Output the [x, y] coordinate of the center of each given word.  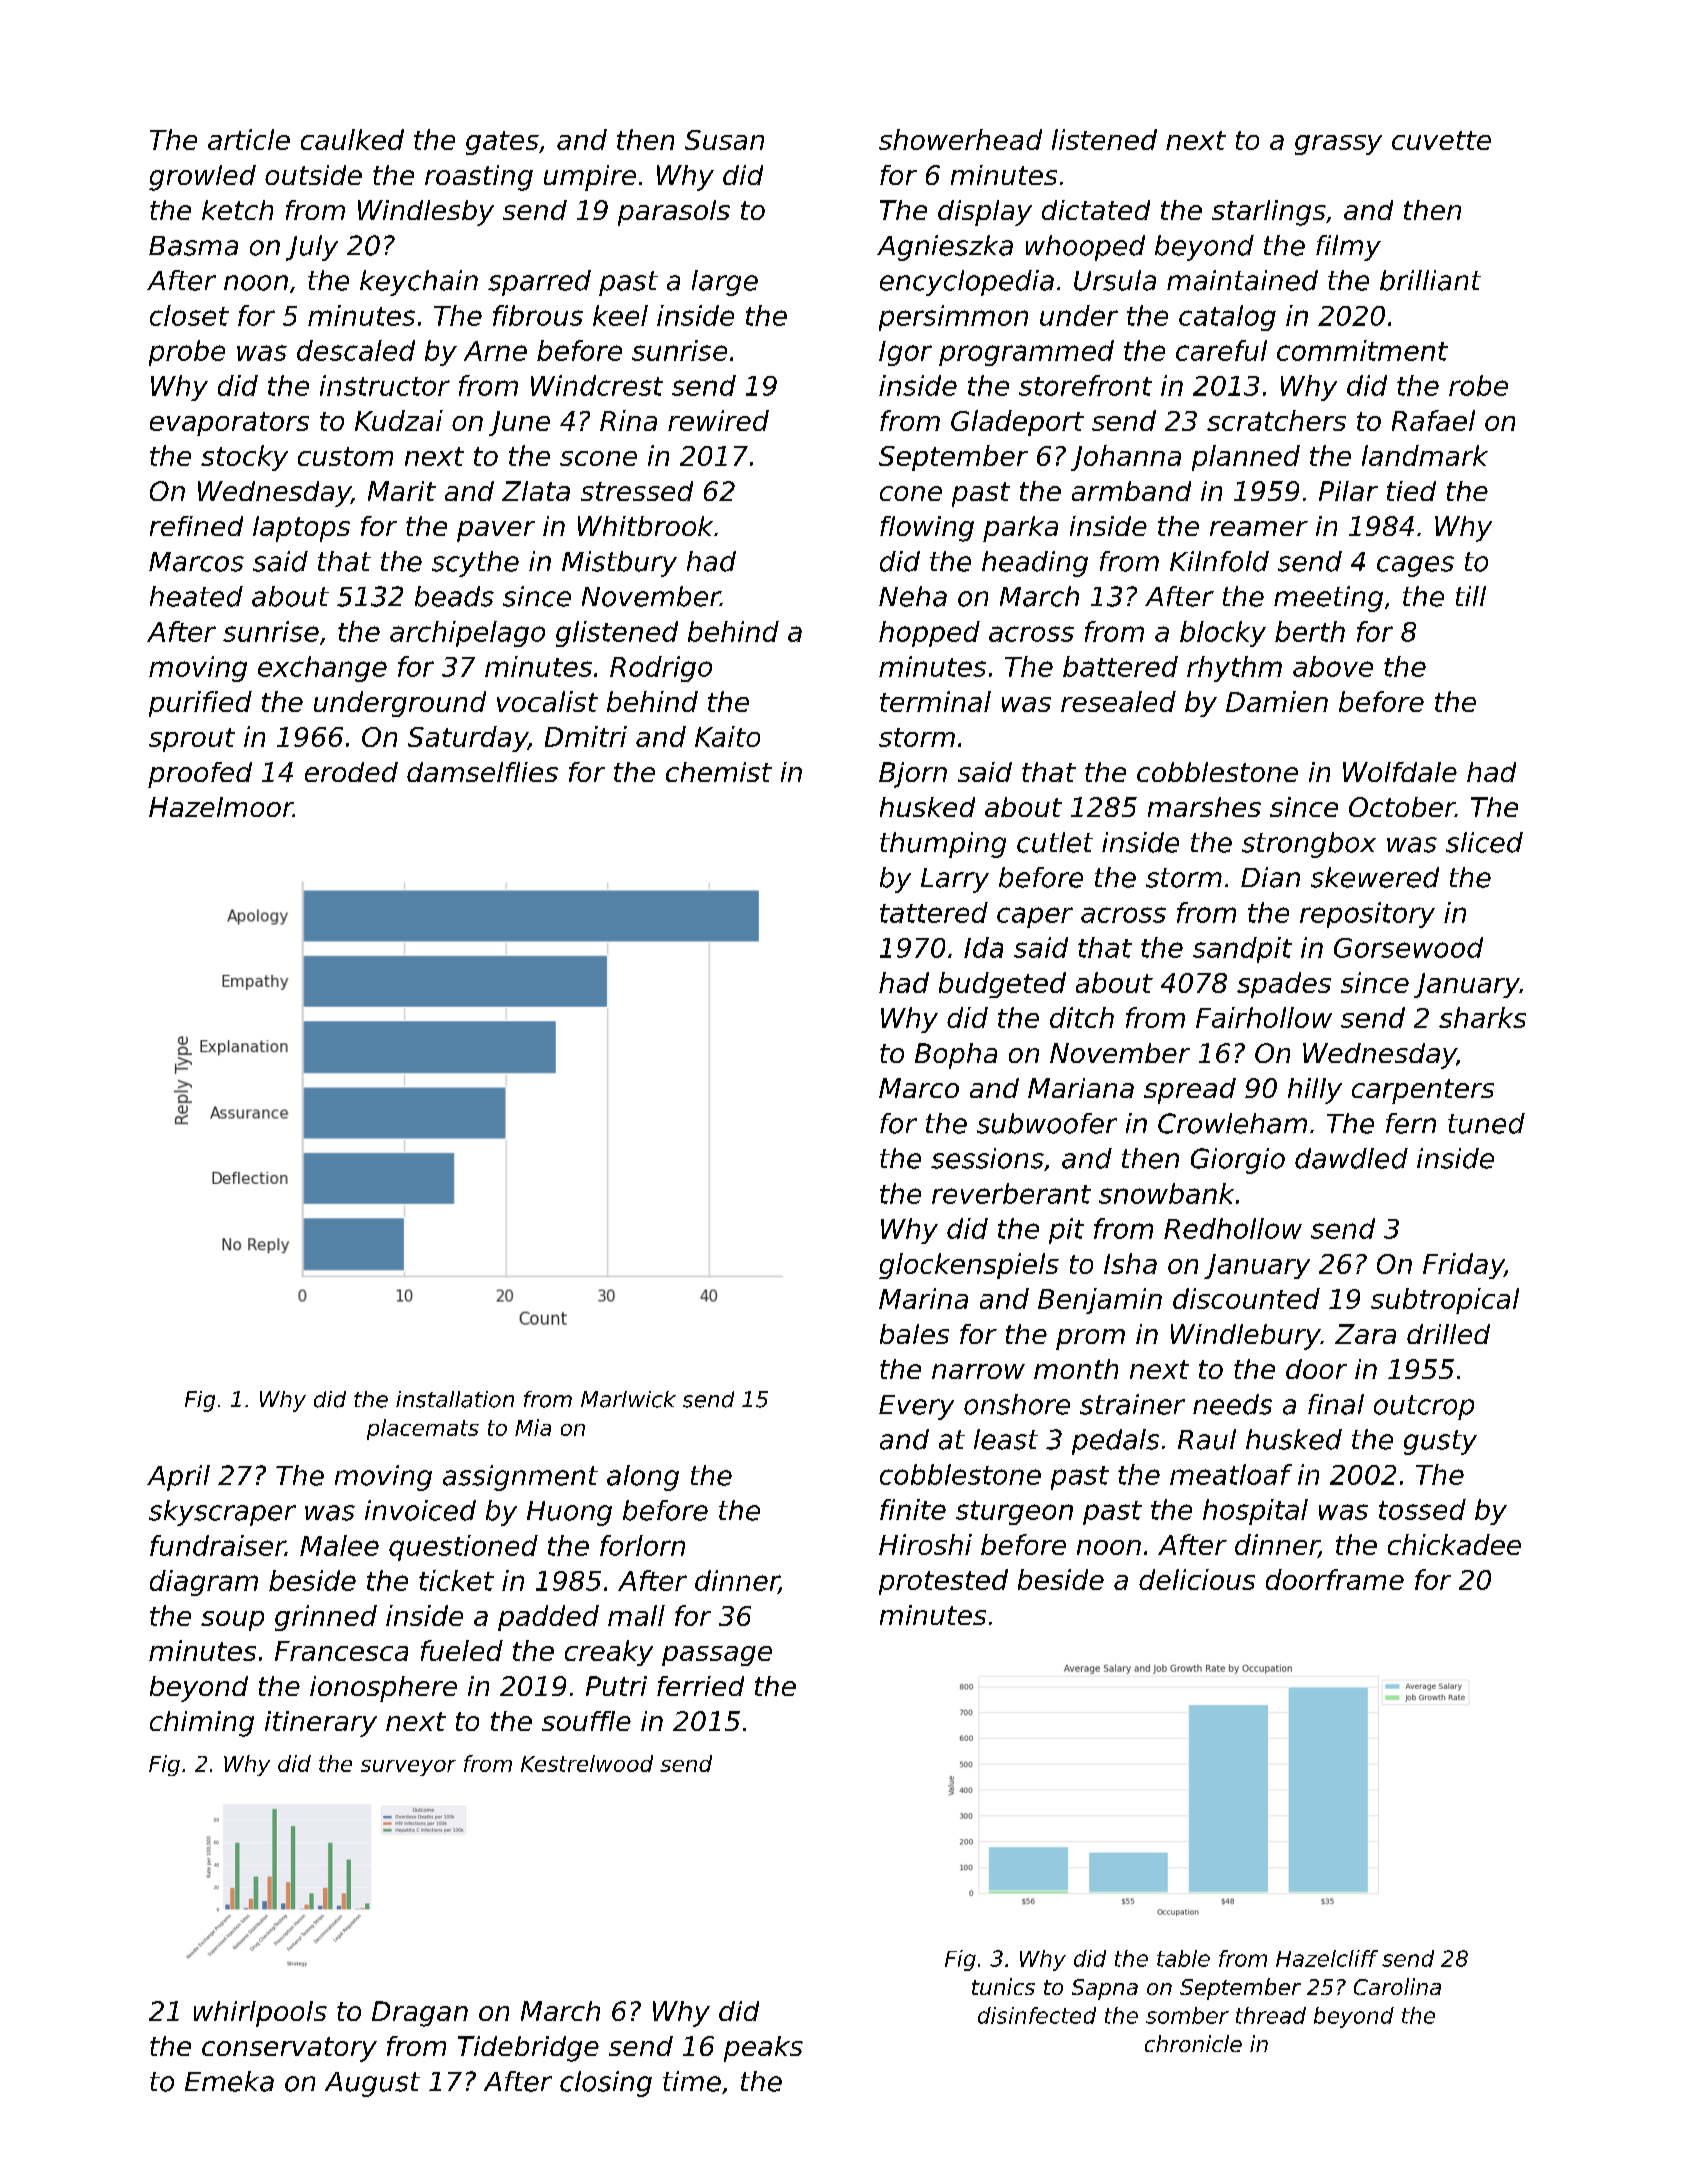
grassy [1338, 145]
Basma [193, 246]
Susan [724, 140]
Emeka [229, 2081]
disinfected [1037, 2015]
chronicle [1193, 2043]
